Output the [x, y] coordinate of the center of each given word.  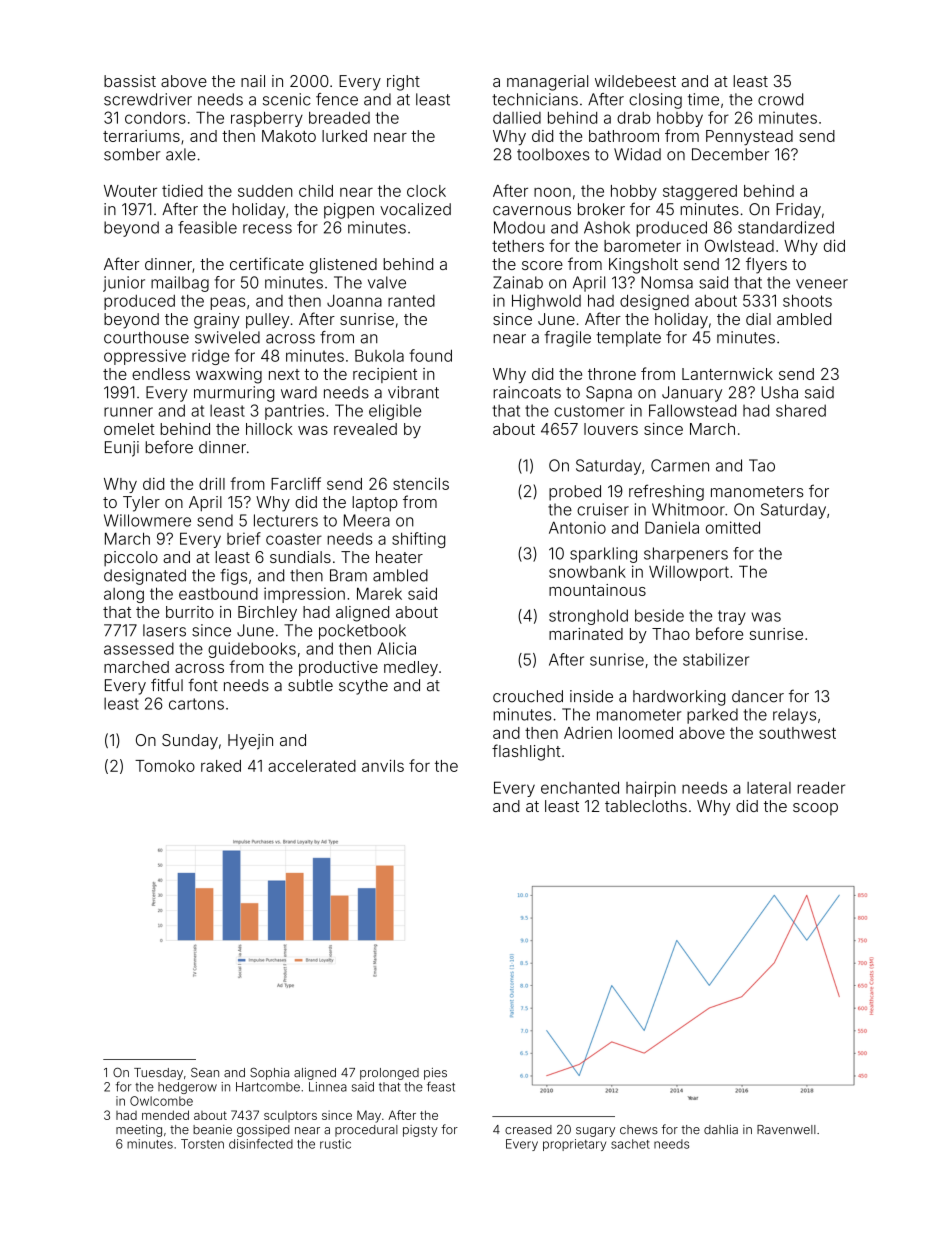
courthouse [146, 337]
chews [639, 1130]
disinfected [261, 1144]
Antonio [577, 527]
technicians [535, 99]
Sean [205, 1072]
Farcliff [296, 483]
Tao [762, 465]
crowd [780, 99]
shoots [807, 300]
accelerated [312, 766]
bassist [130, 81]
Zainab [518, 282]
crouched [528, 696]
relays [794, 716]
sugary [595, 1132]
